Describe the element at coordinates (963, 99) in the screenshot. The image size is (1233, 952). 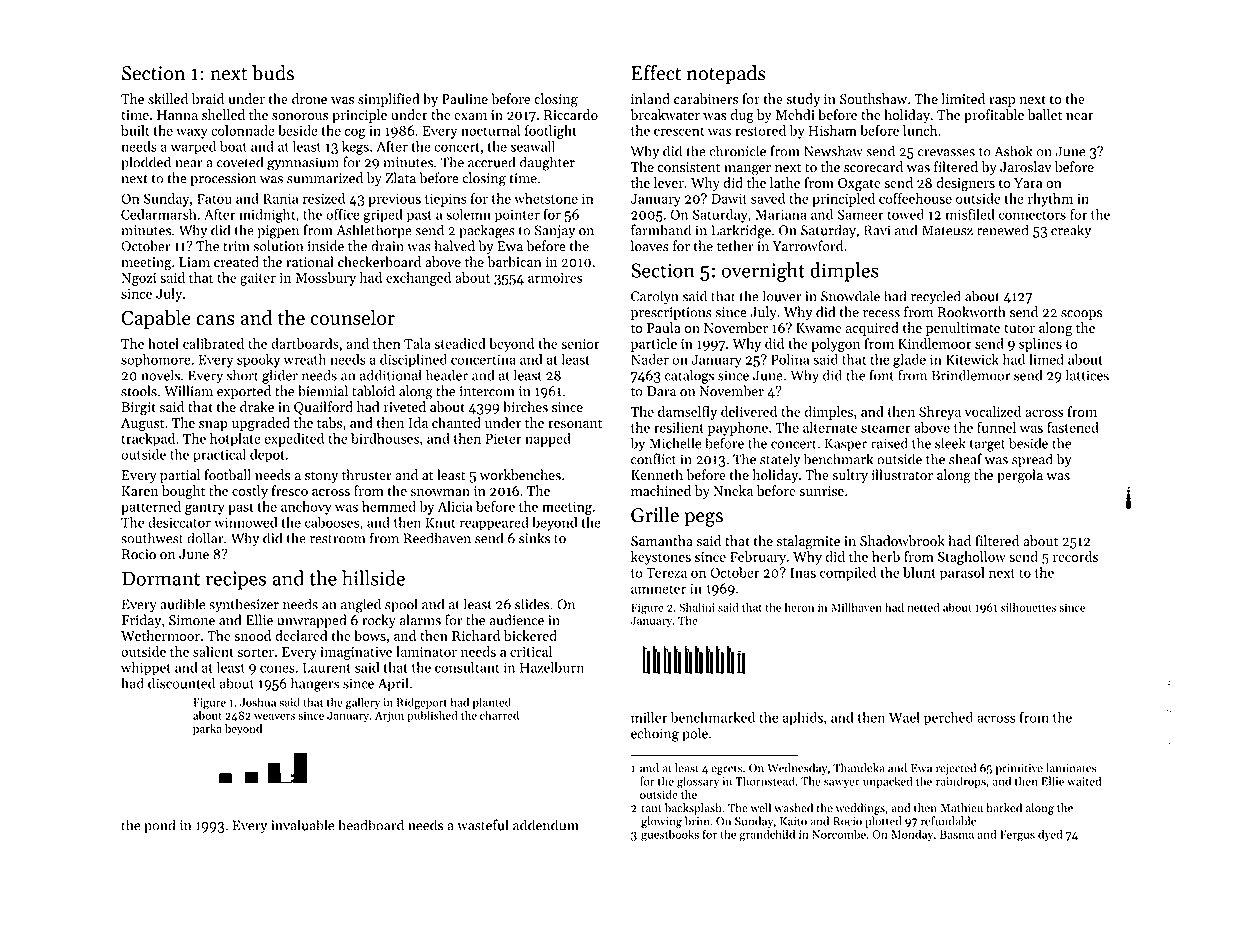
I see `limited` at that location.
